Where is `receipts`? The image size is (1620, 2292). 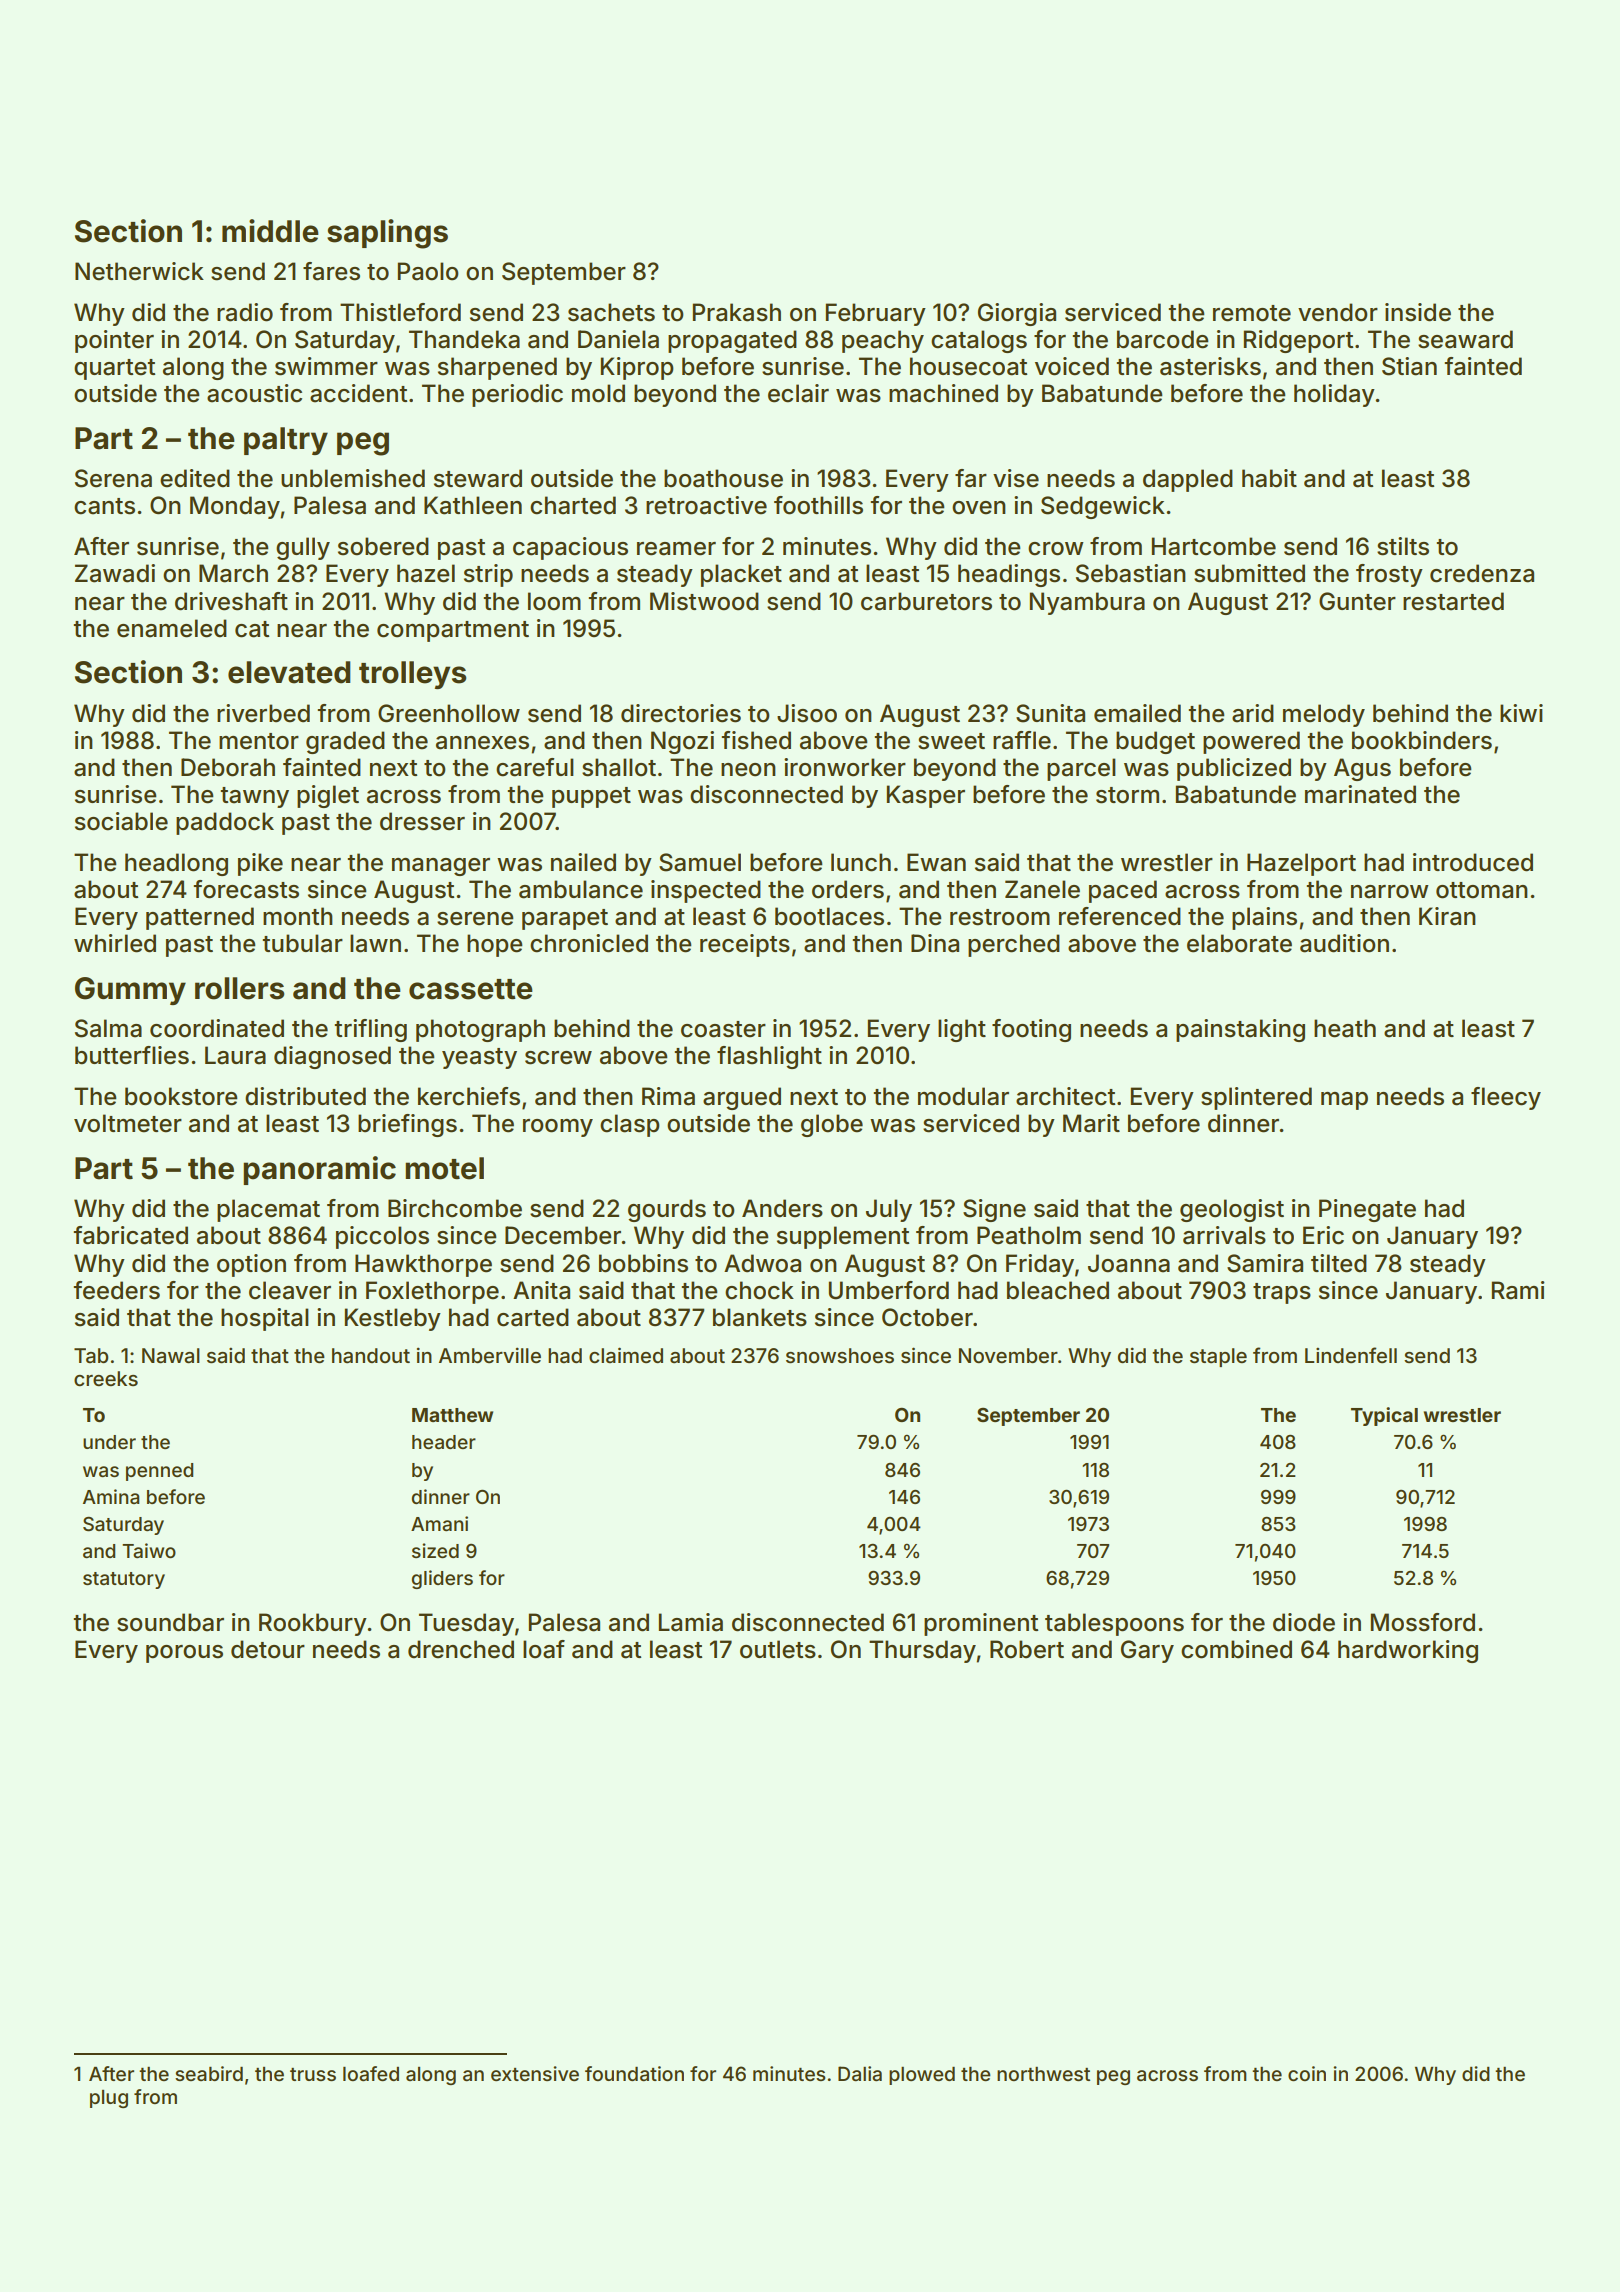 receipts is located at coordinates (745, 945).
